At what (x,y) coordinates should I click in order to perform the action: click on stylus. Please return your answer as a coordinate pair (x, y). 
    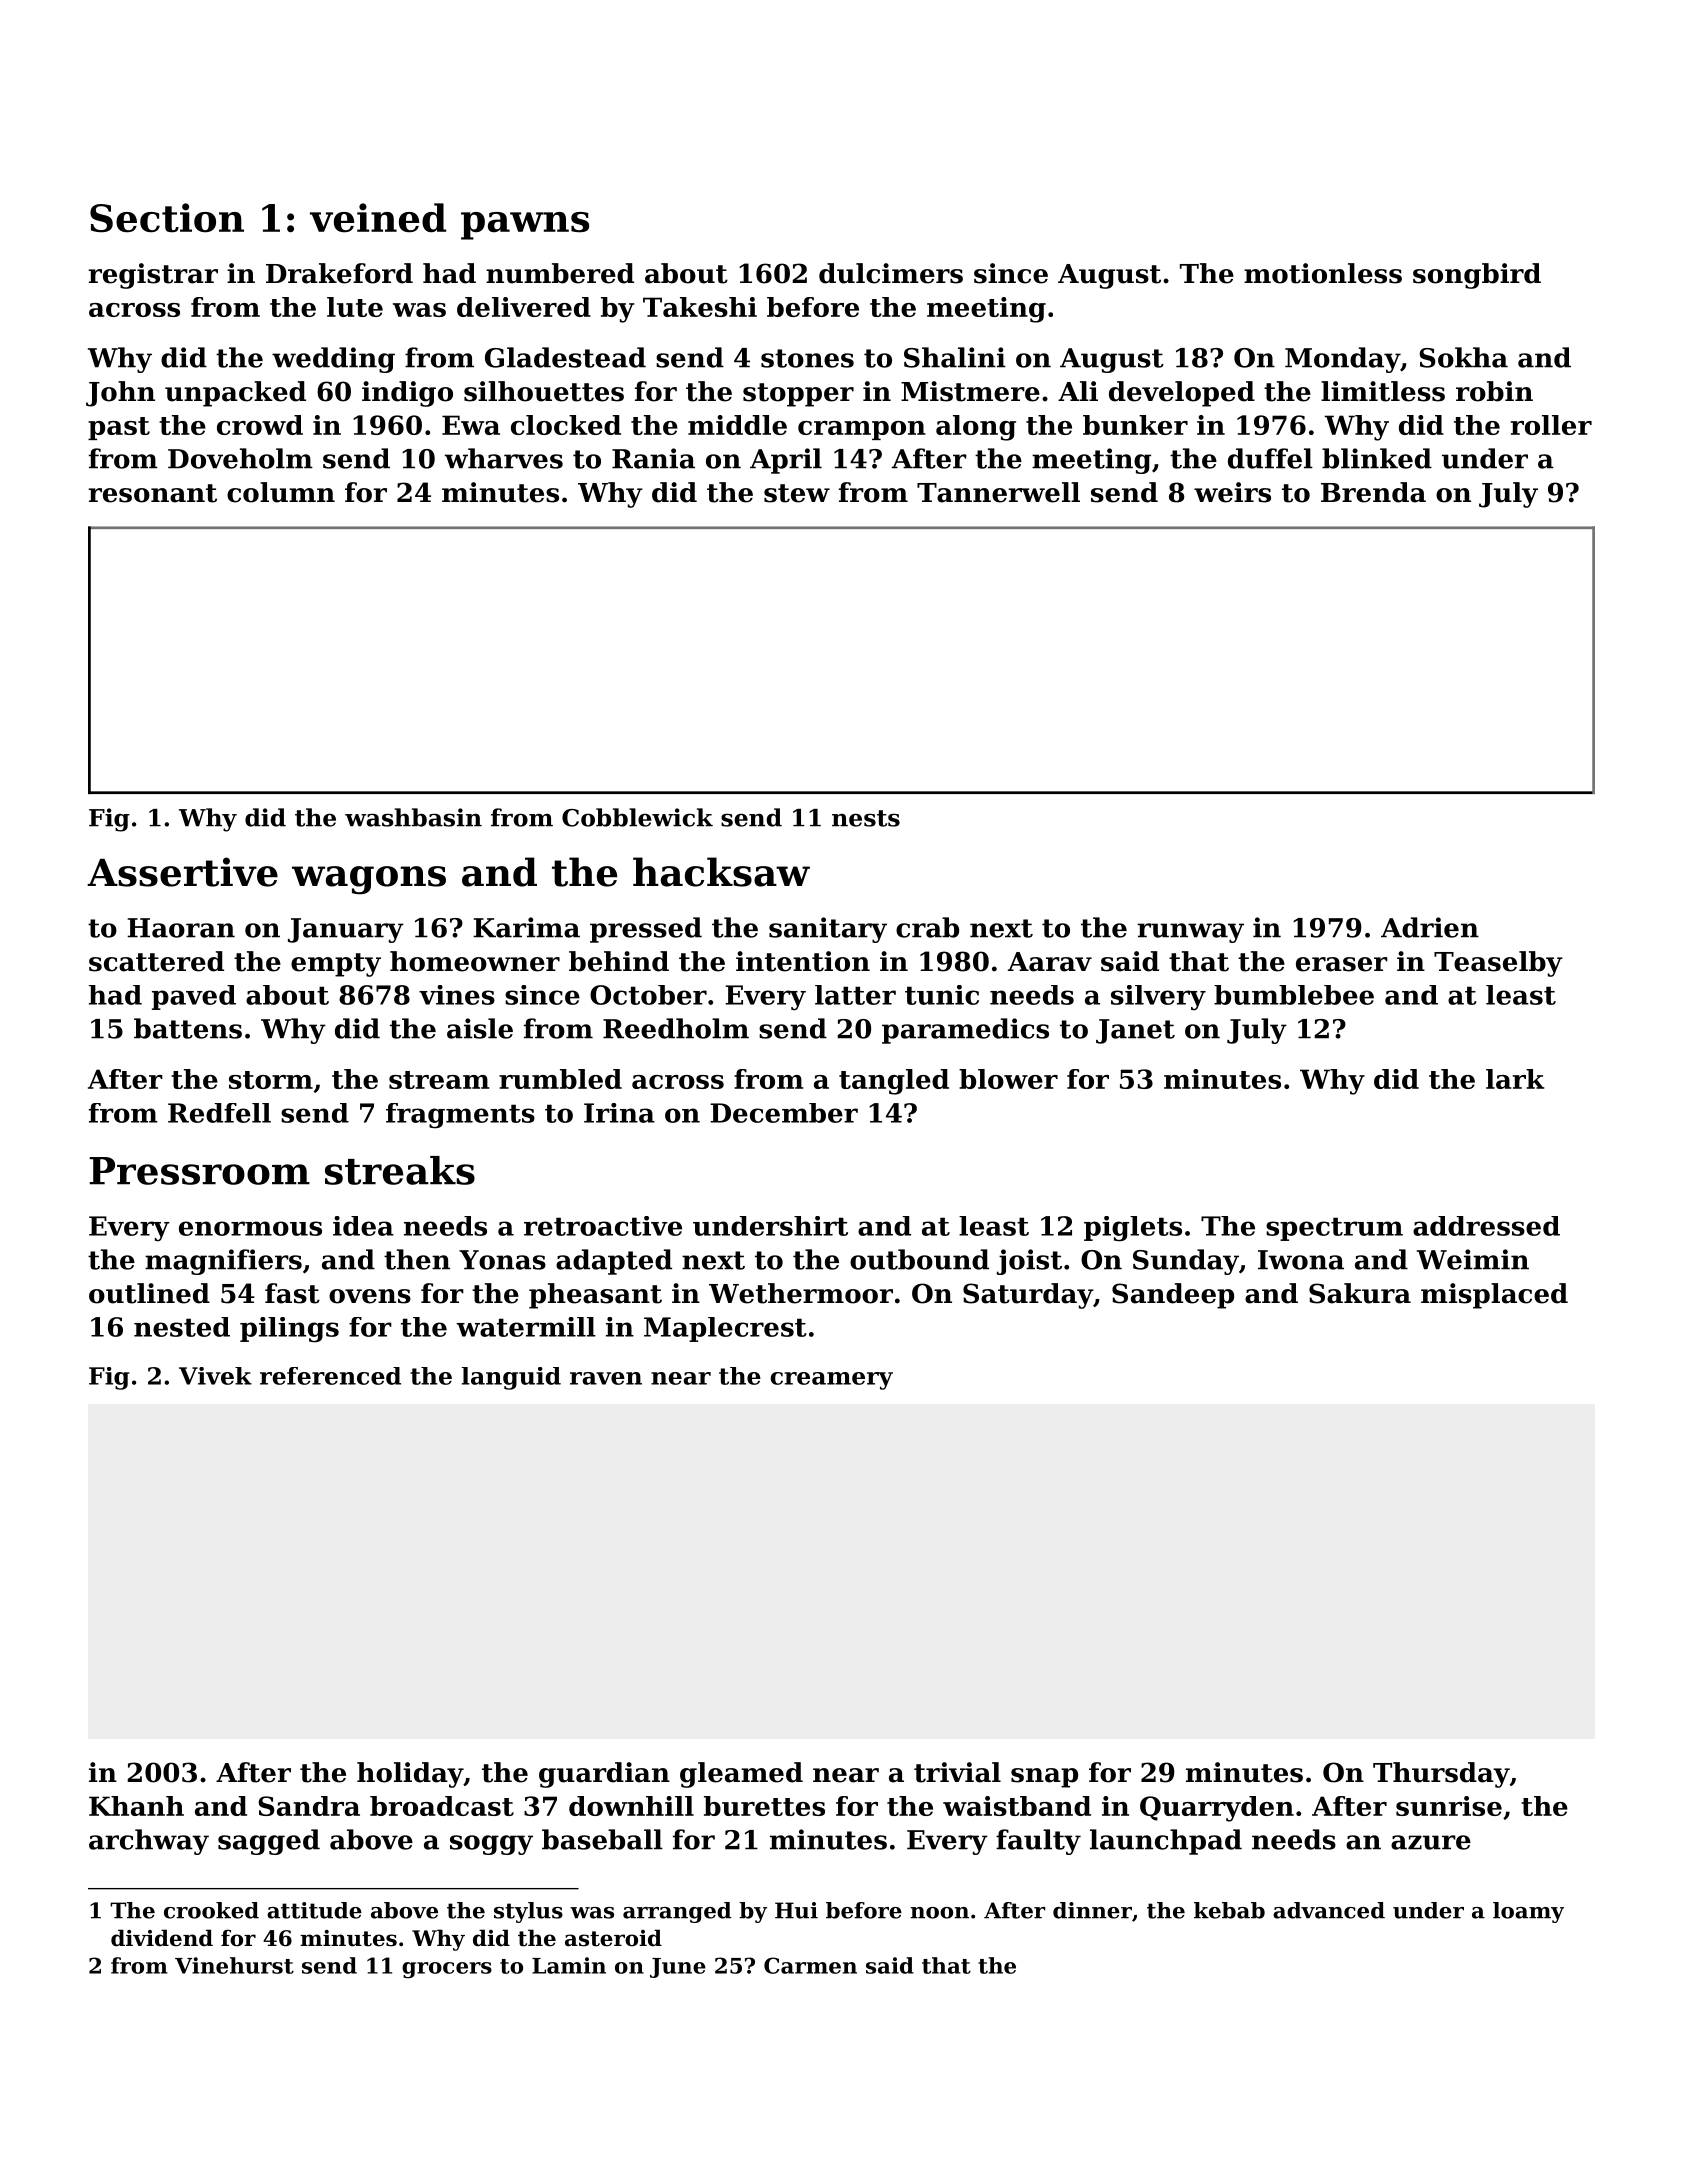
    Looking at the image, I should click on (528, 1912).
